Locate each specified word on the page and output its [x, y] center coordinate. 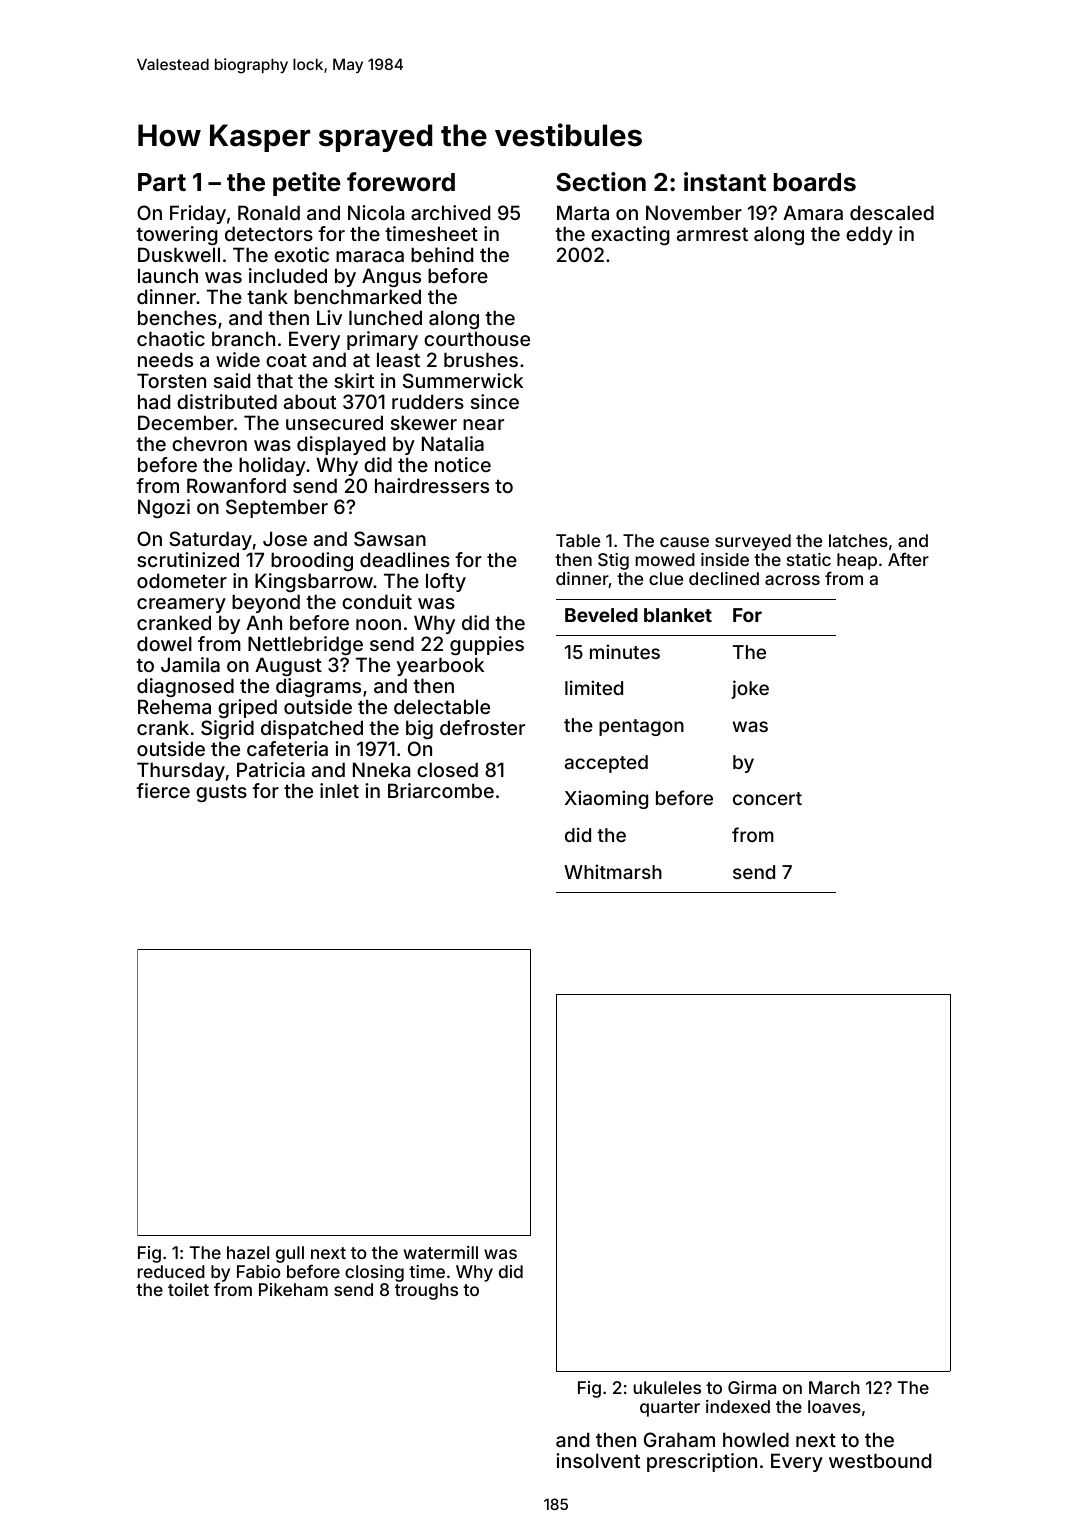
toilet [188, 1289]
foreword [401, 182]
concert [767, 798]
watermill [441, 1252]
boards [815, 182]
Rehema [174, 706]
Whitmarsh [613, 871]
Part [162, 182]
